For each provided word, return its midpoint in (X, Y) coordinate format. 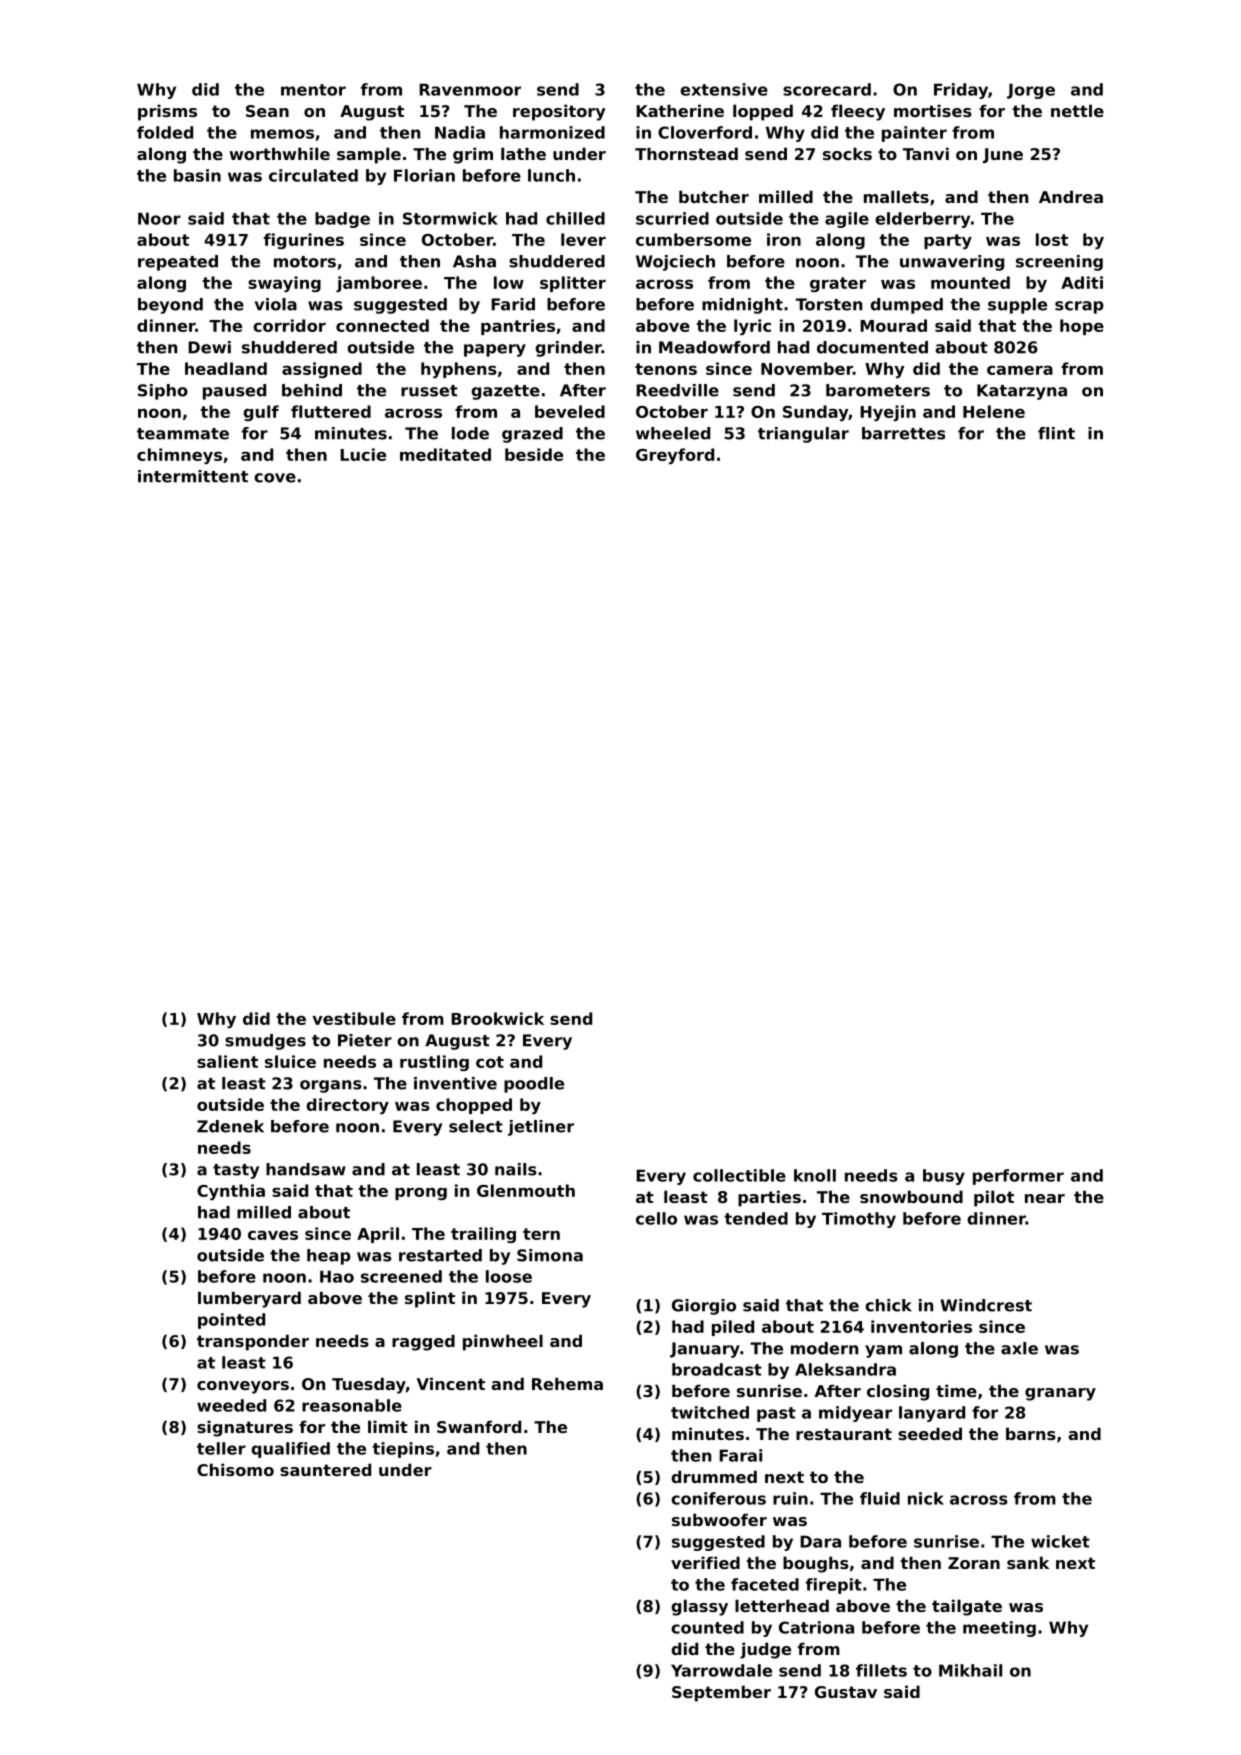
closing (898, 1392)
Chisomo (235, 1469)
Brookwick (497, 1018)
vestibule (354, 1018)
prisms (167, 112)
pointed (231, 1321)
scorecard (827, 89)
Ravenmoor (470, 89)
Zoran (974, 1563)
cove (275, 478)
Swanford (479, 1426)
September (721, 1693)
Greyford (675, 456)
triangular (803, 435)
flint (1056, 433)
